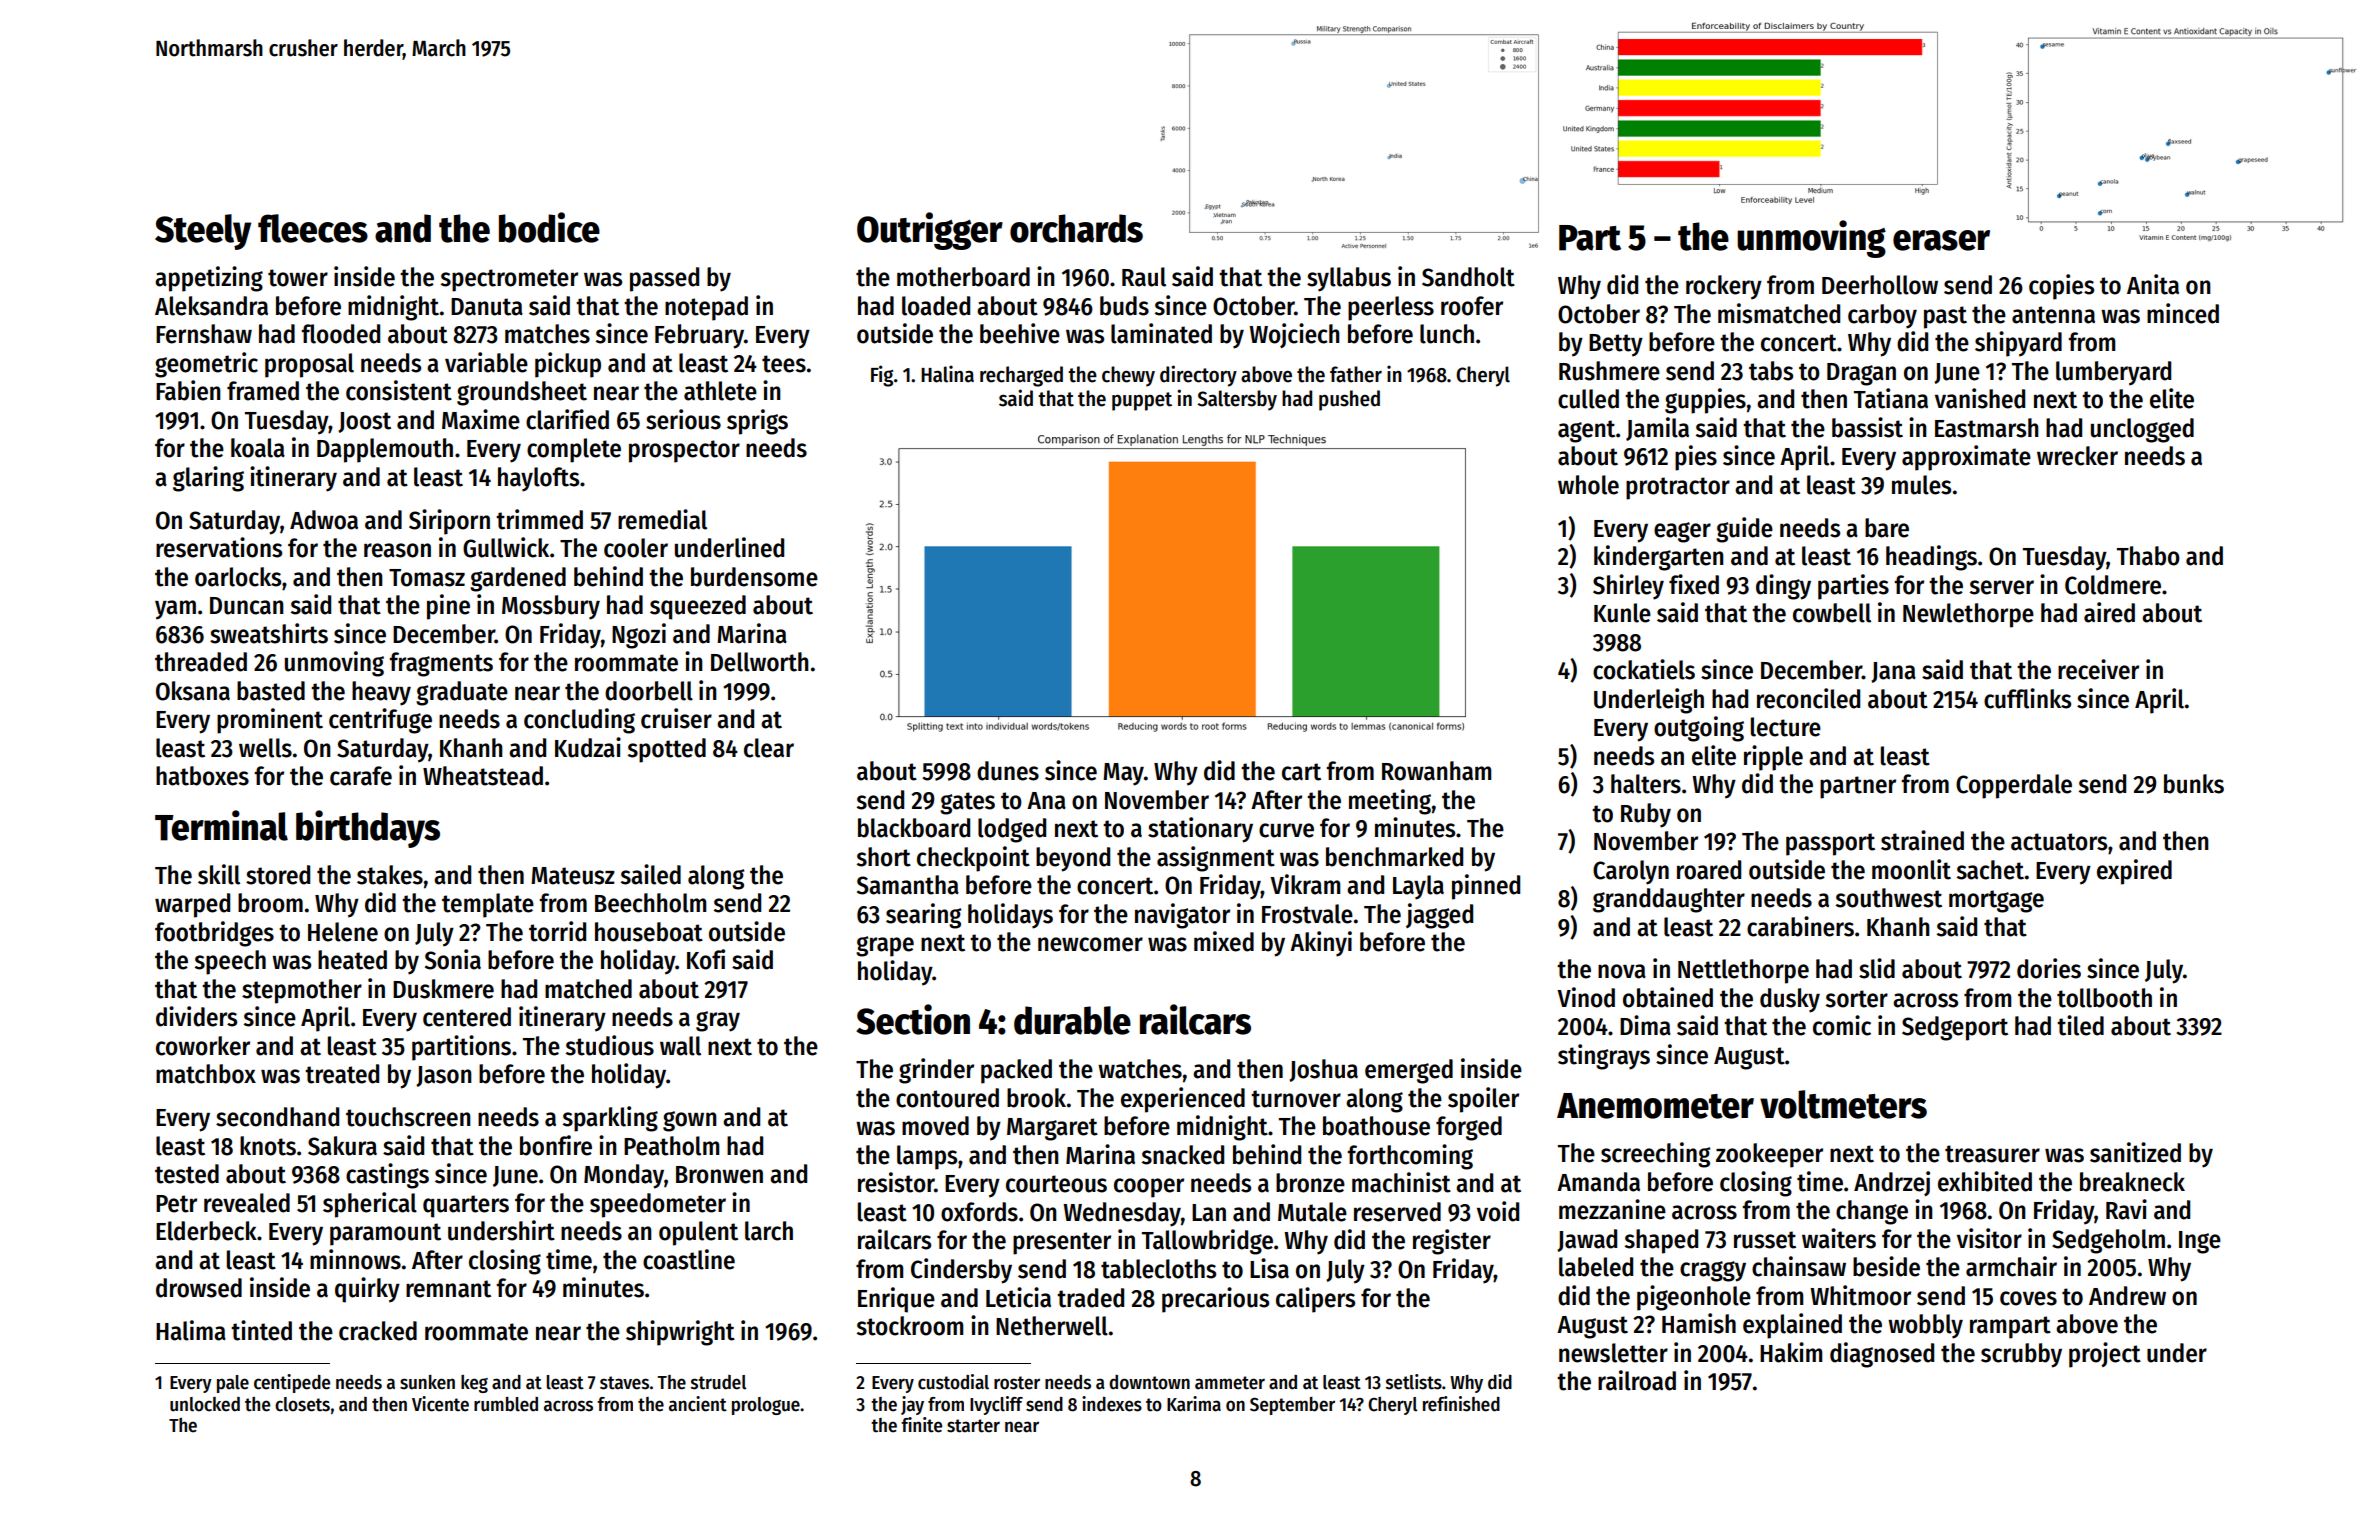 The image size is (2380, 1540). What do you see at coordinates (483, 776) in the image?
I see `Wheatstead` at bounding box center [483, 776].
